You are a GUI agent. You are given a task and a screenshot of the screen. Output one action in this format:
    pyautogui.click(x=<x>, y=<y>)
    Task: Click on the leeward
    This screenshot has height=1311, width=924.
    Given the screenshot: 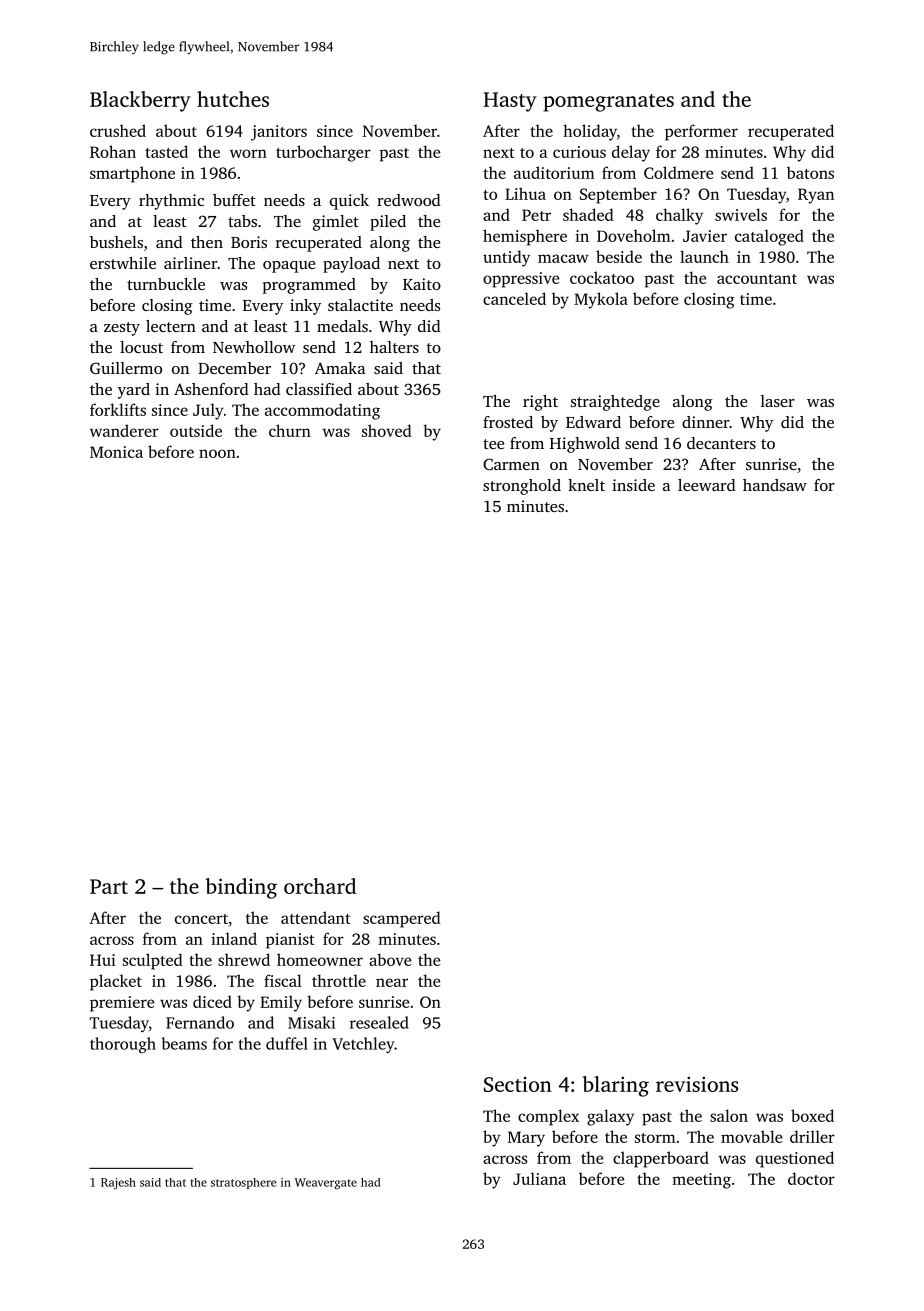 What is the action you would take?
    pyautogui.click(x=707, y=485)
